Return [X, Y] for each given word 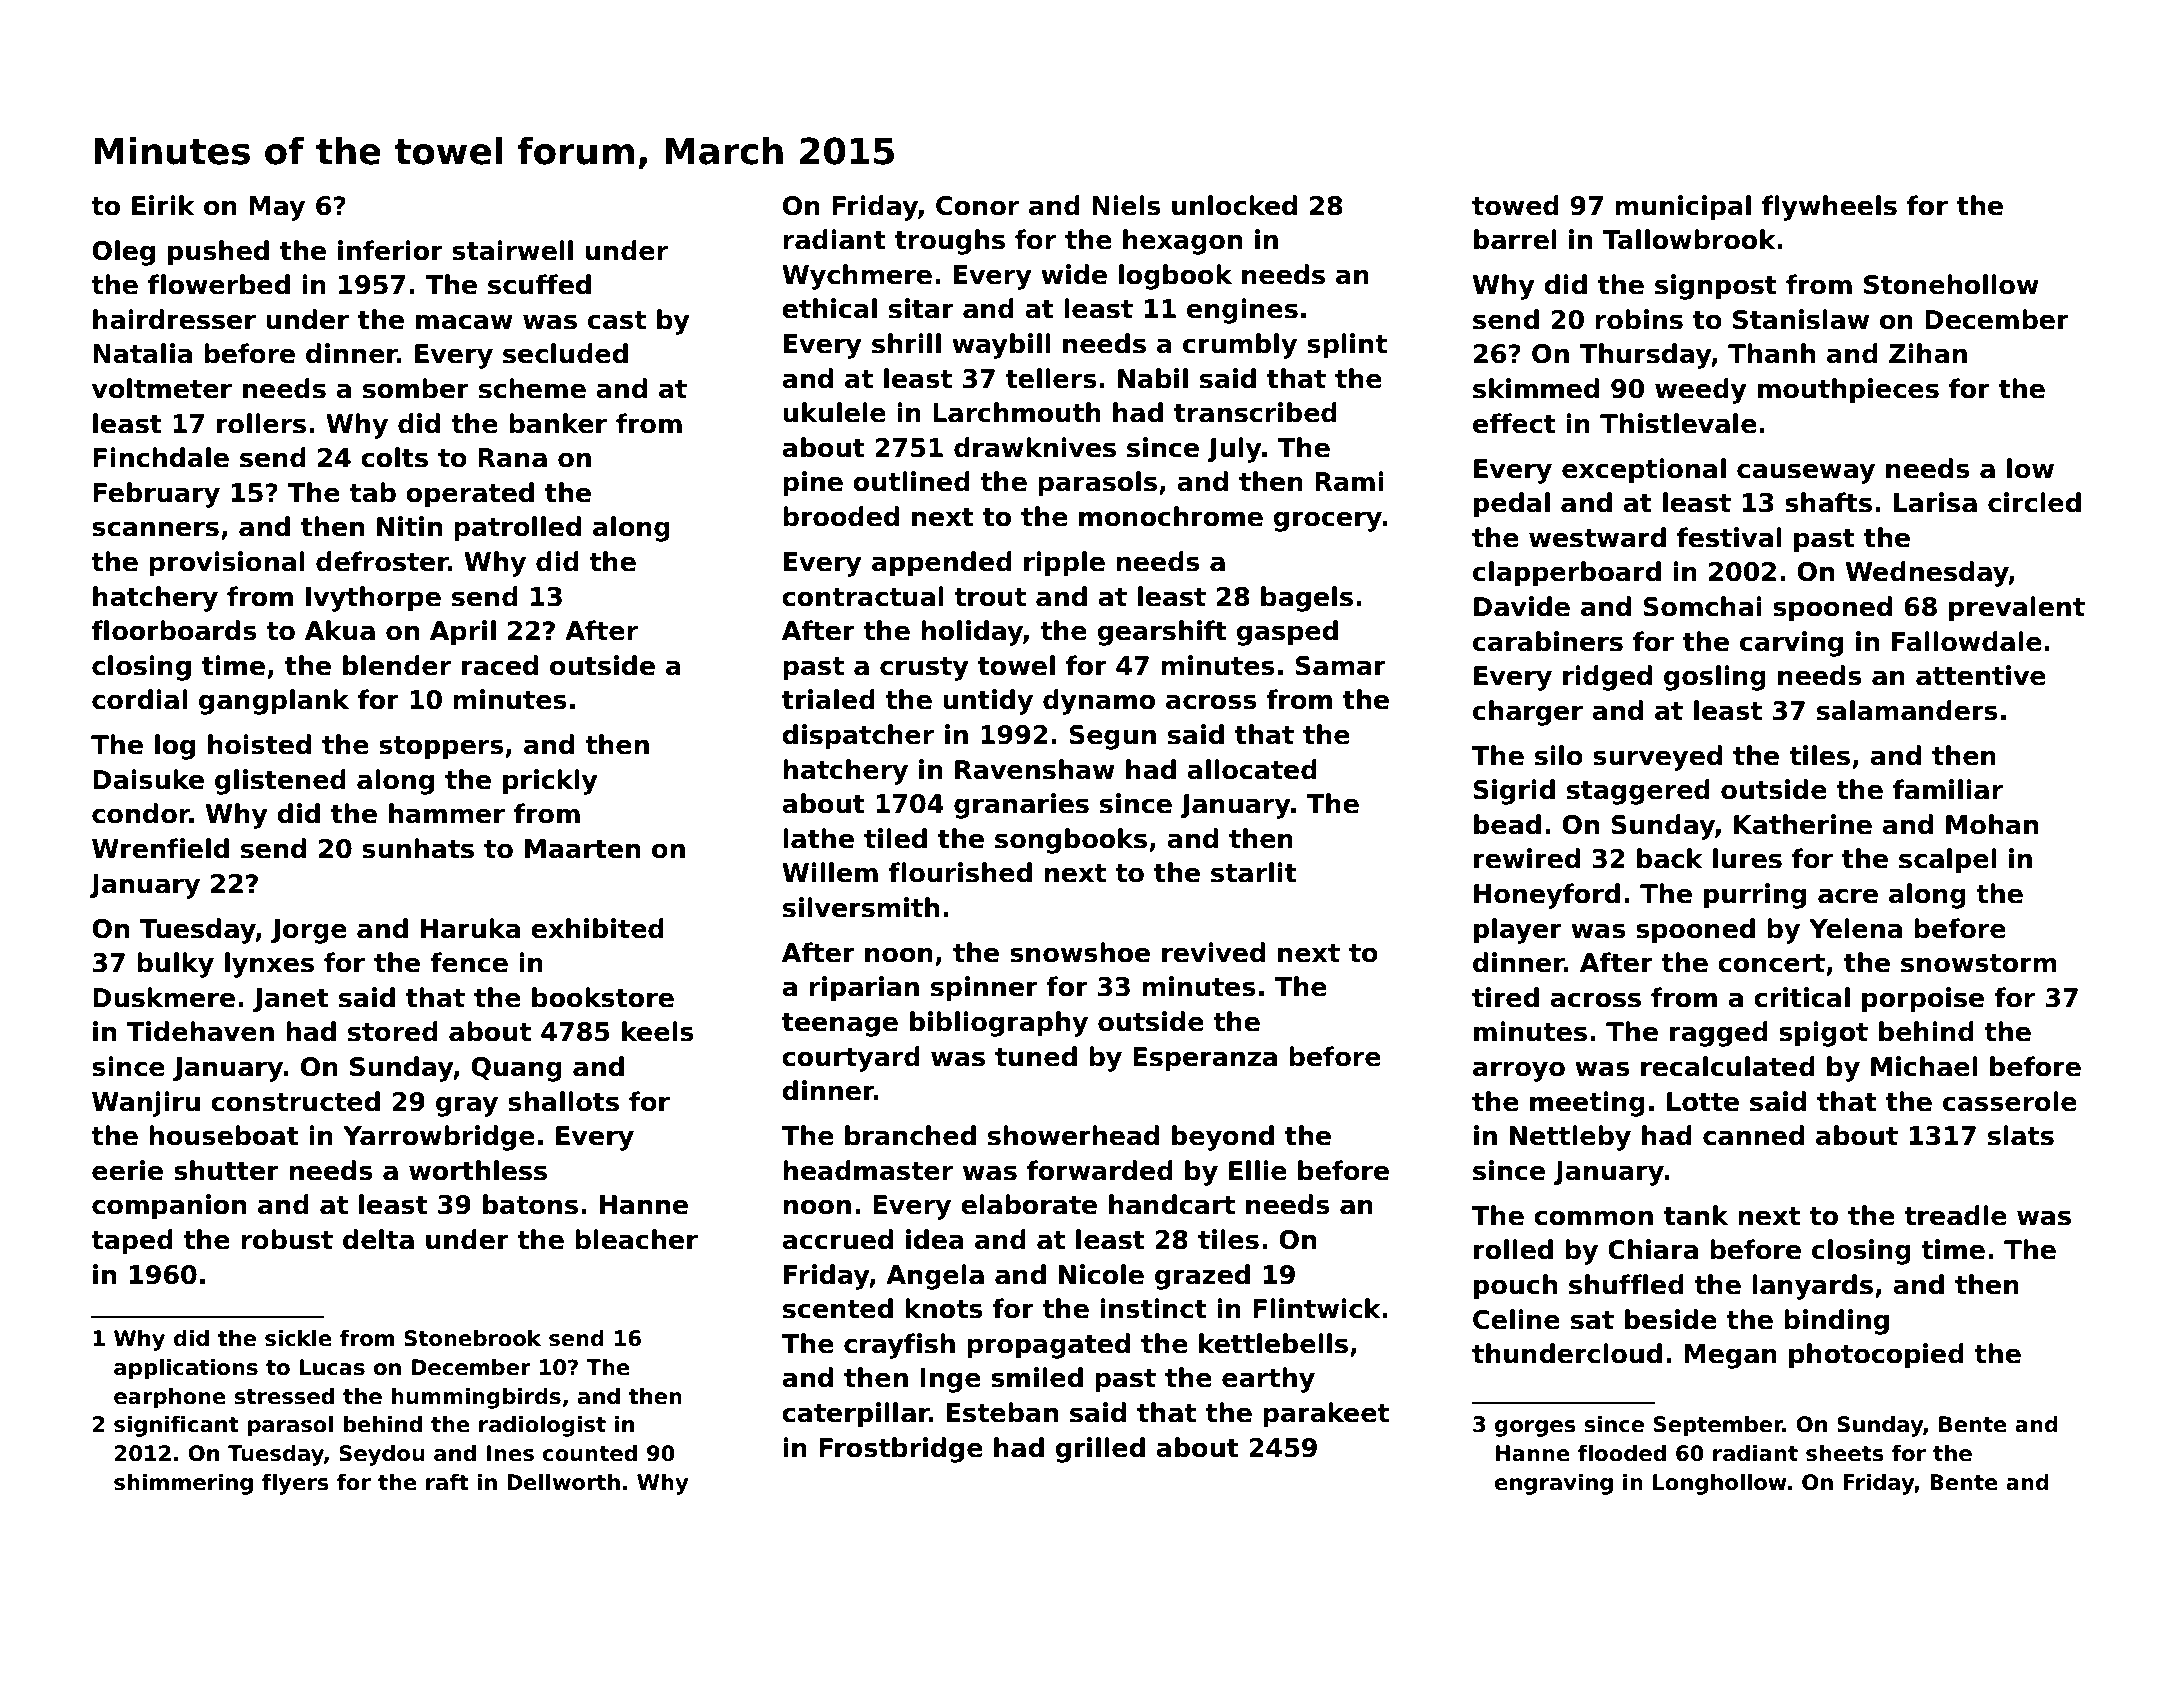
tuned [1036, 1056]
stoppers [441, 747]
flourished [960, 872]
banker [558, 423]
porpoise [1923, 999]
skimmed [1536, 388]
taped [132, 1241]
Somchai [1702, 606]
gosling [1715, 678]
